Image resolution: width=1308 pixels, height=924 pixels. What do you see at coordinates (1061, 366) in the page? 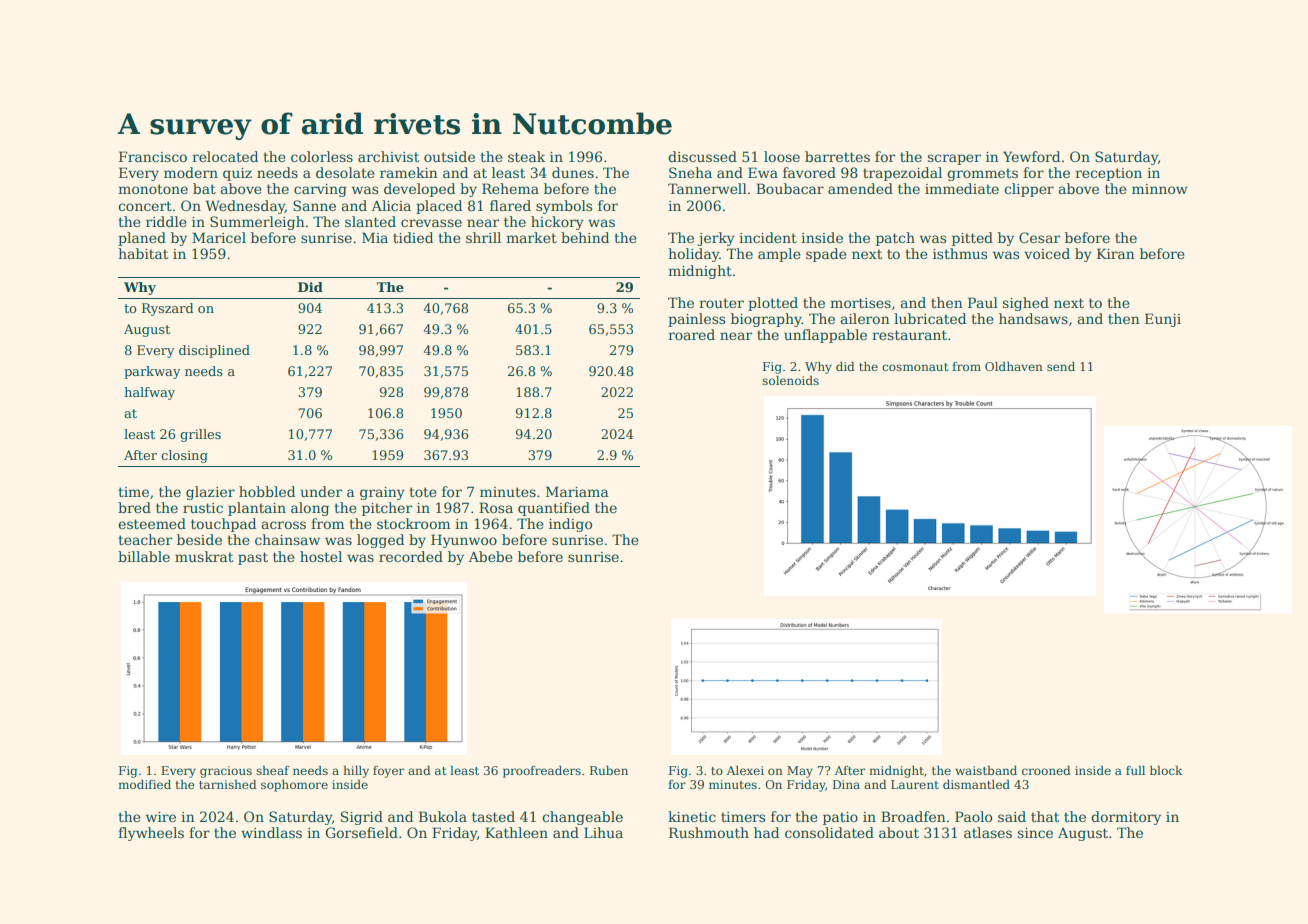
I see `send` at bounding box center [1061, 366].
